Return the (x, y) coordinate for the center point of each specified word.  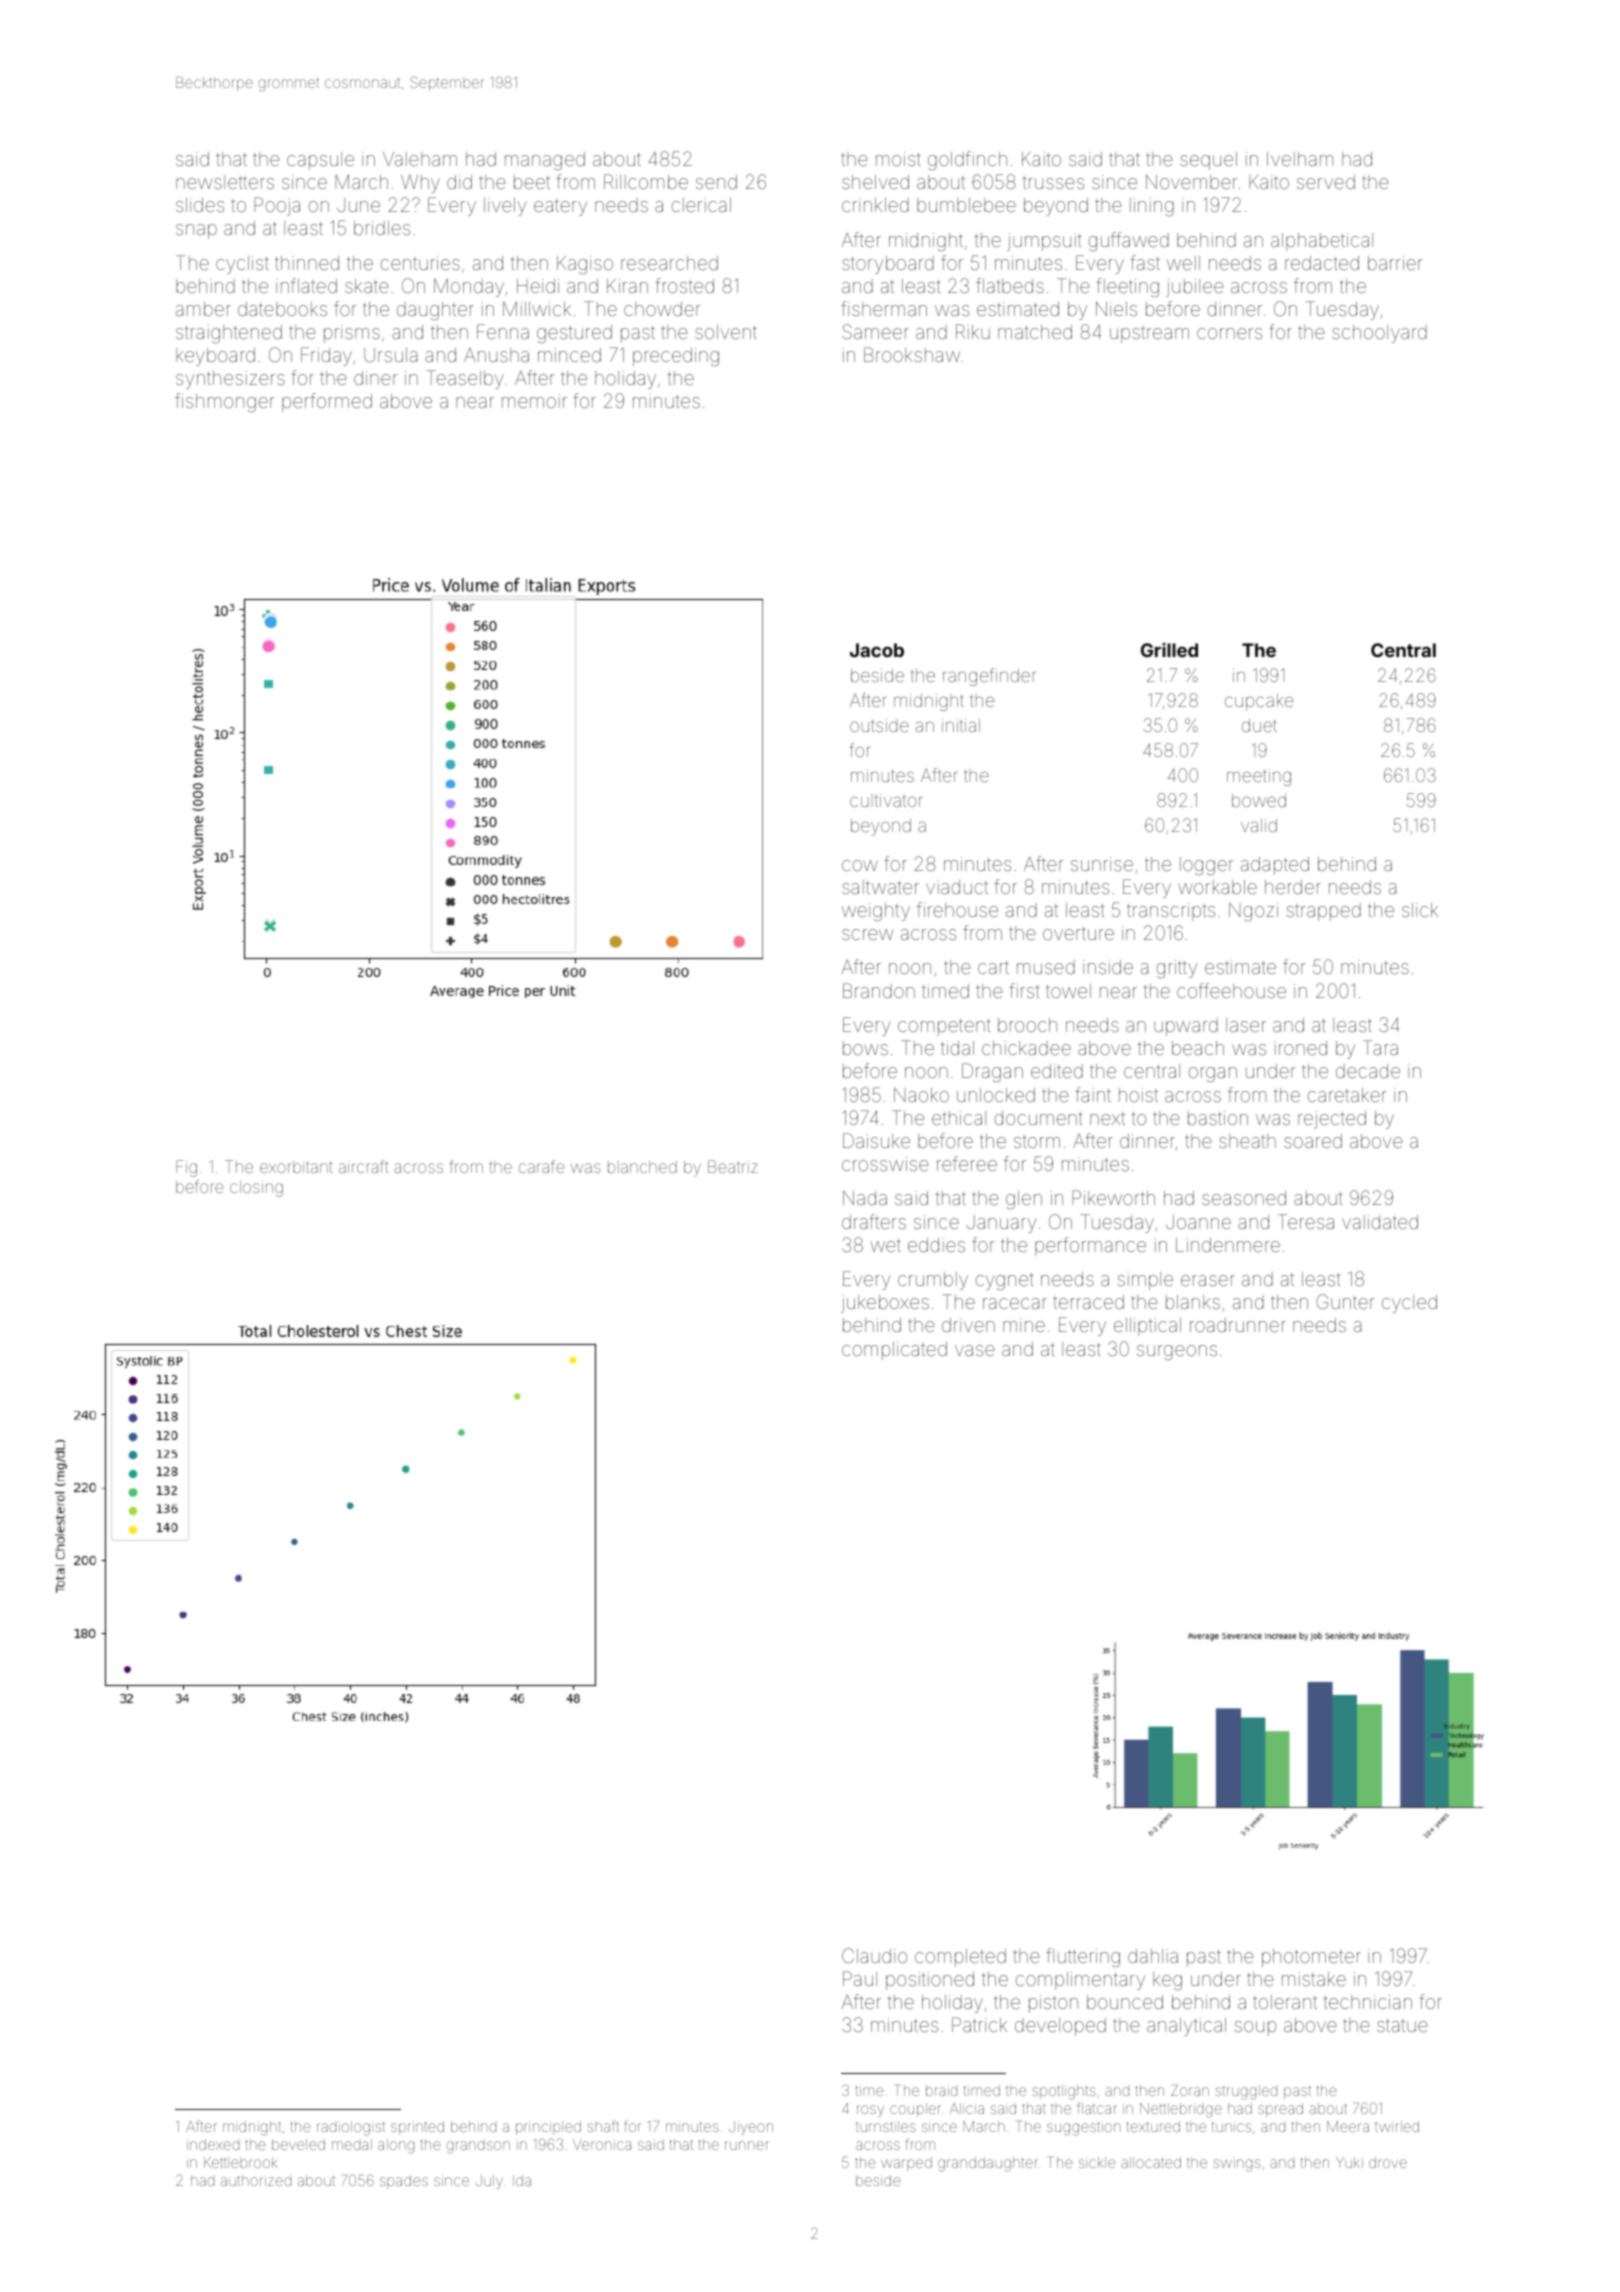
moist (898, 159)
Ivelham (1300, 159)
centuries (420, 263)
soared (1313, 1141)
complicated (894, 1351)
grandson (478, 2147)
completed (960, 1958)
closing (256, 1189)
